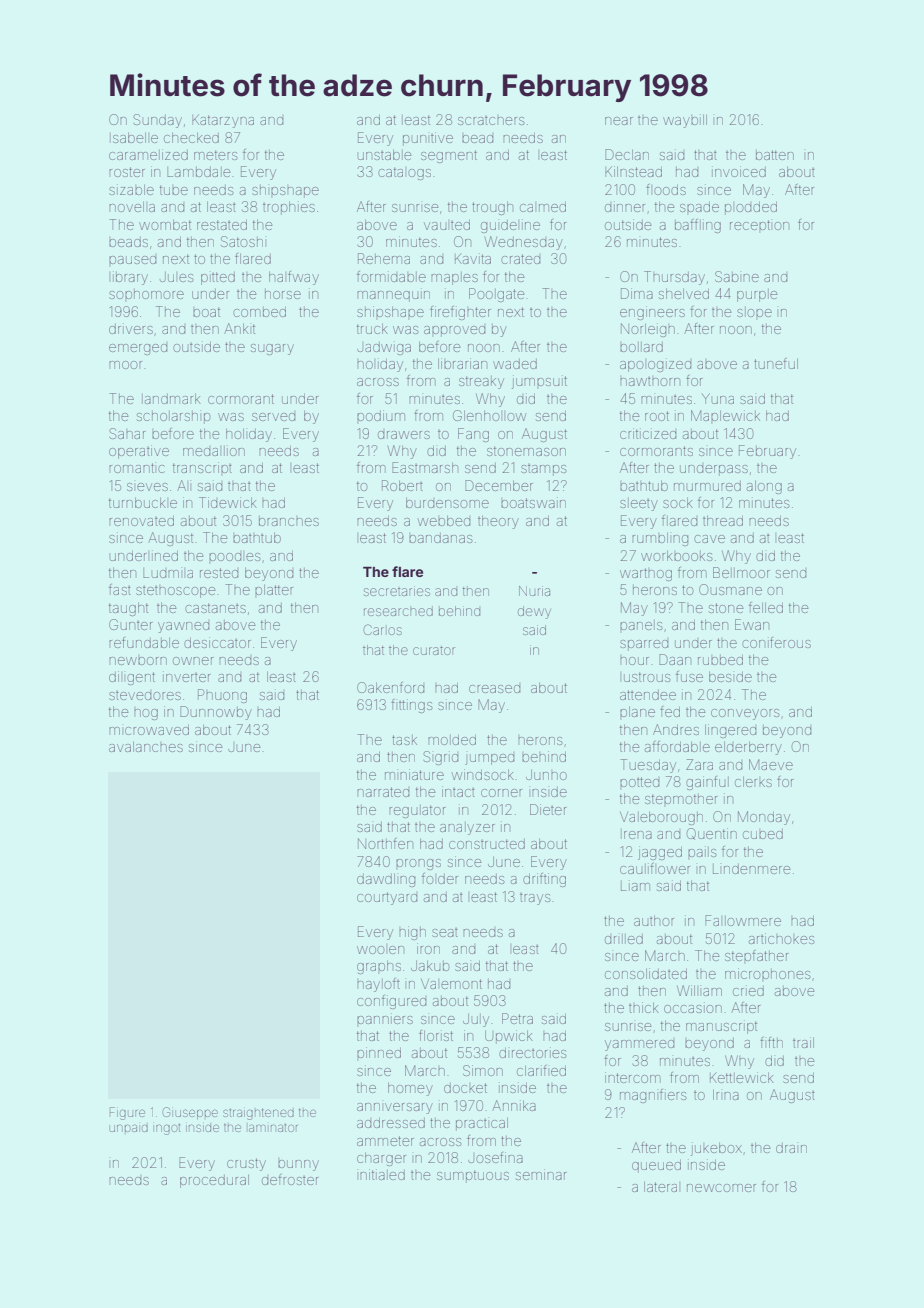 The image size is (924, 1308). I want to click on avalanches, so click(146, 747).
